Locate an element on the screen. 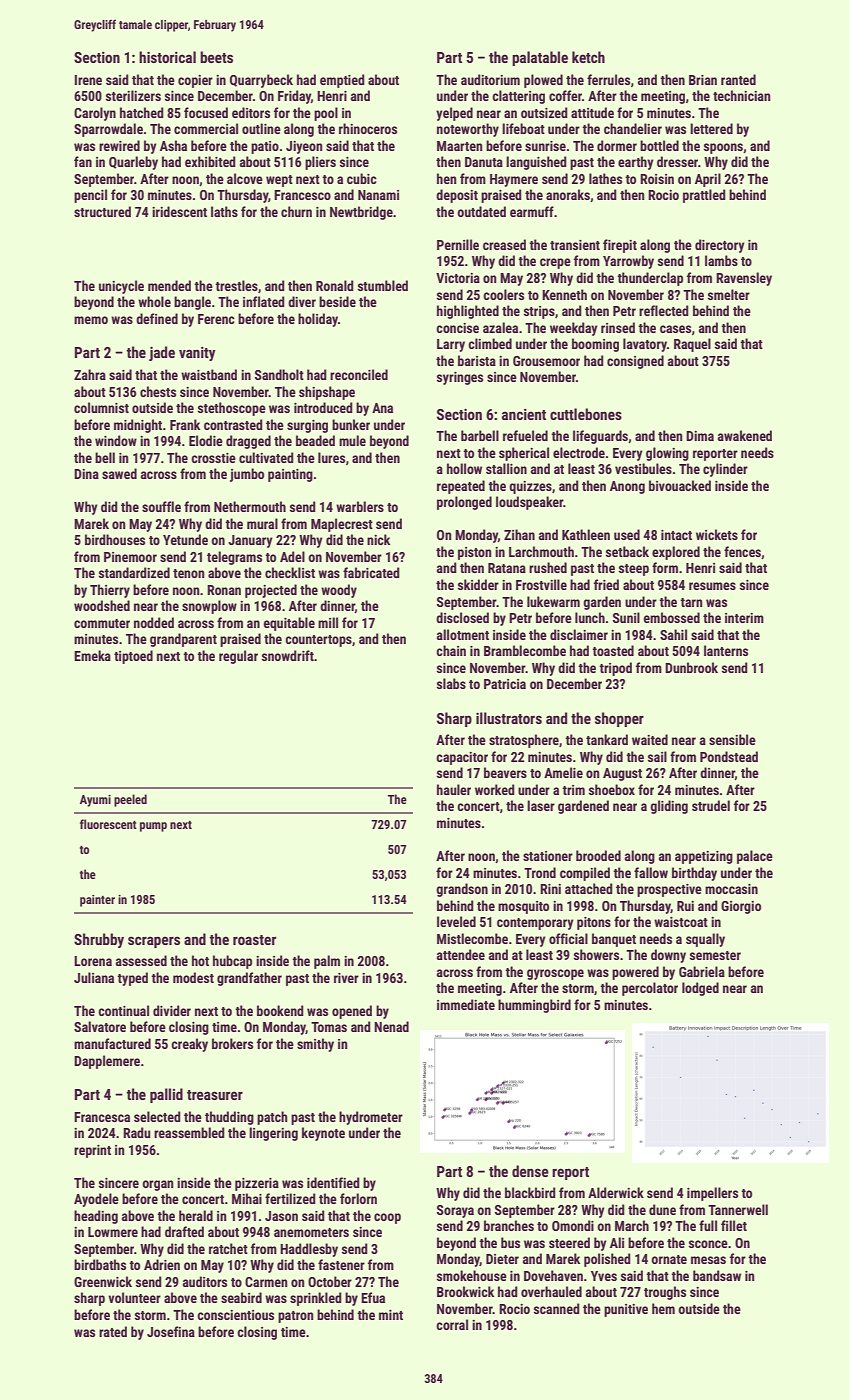 The image size is (849, 1400). unicycle is located at coordinates (121, 287).
